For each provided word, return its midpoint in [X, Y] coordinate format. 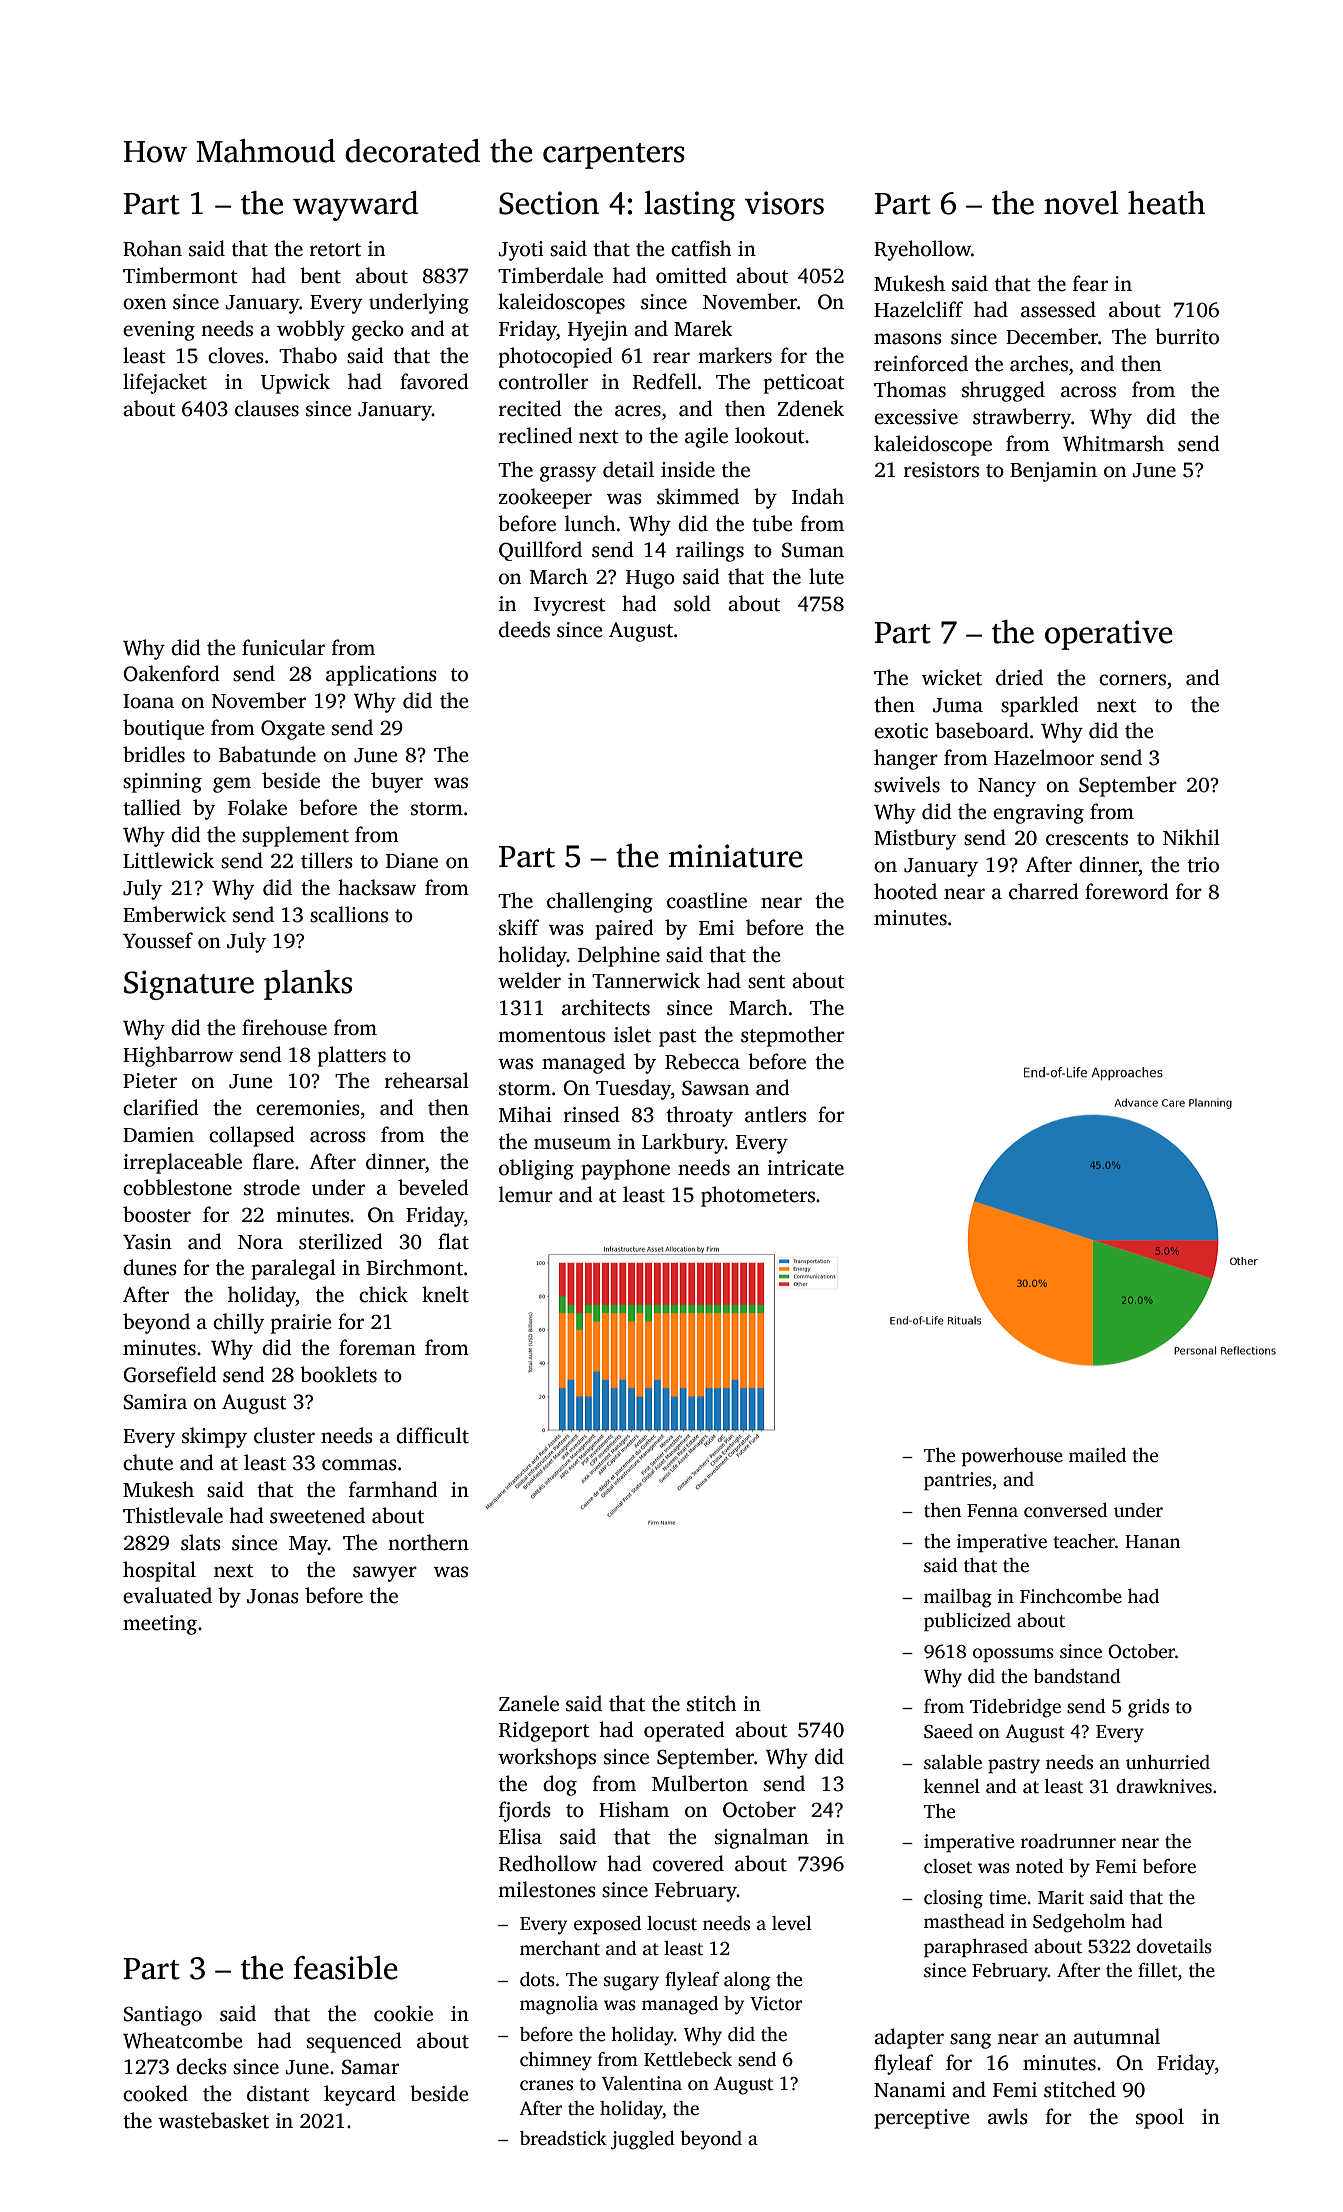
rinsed [592, 1114]
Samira [155, 1402]
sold [692, 603]
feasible [346, 1968]
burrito [1187, 336]
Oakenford [171, 673]
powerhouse [1012, 1457]
